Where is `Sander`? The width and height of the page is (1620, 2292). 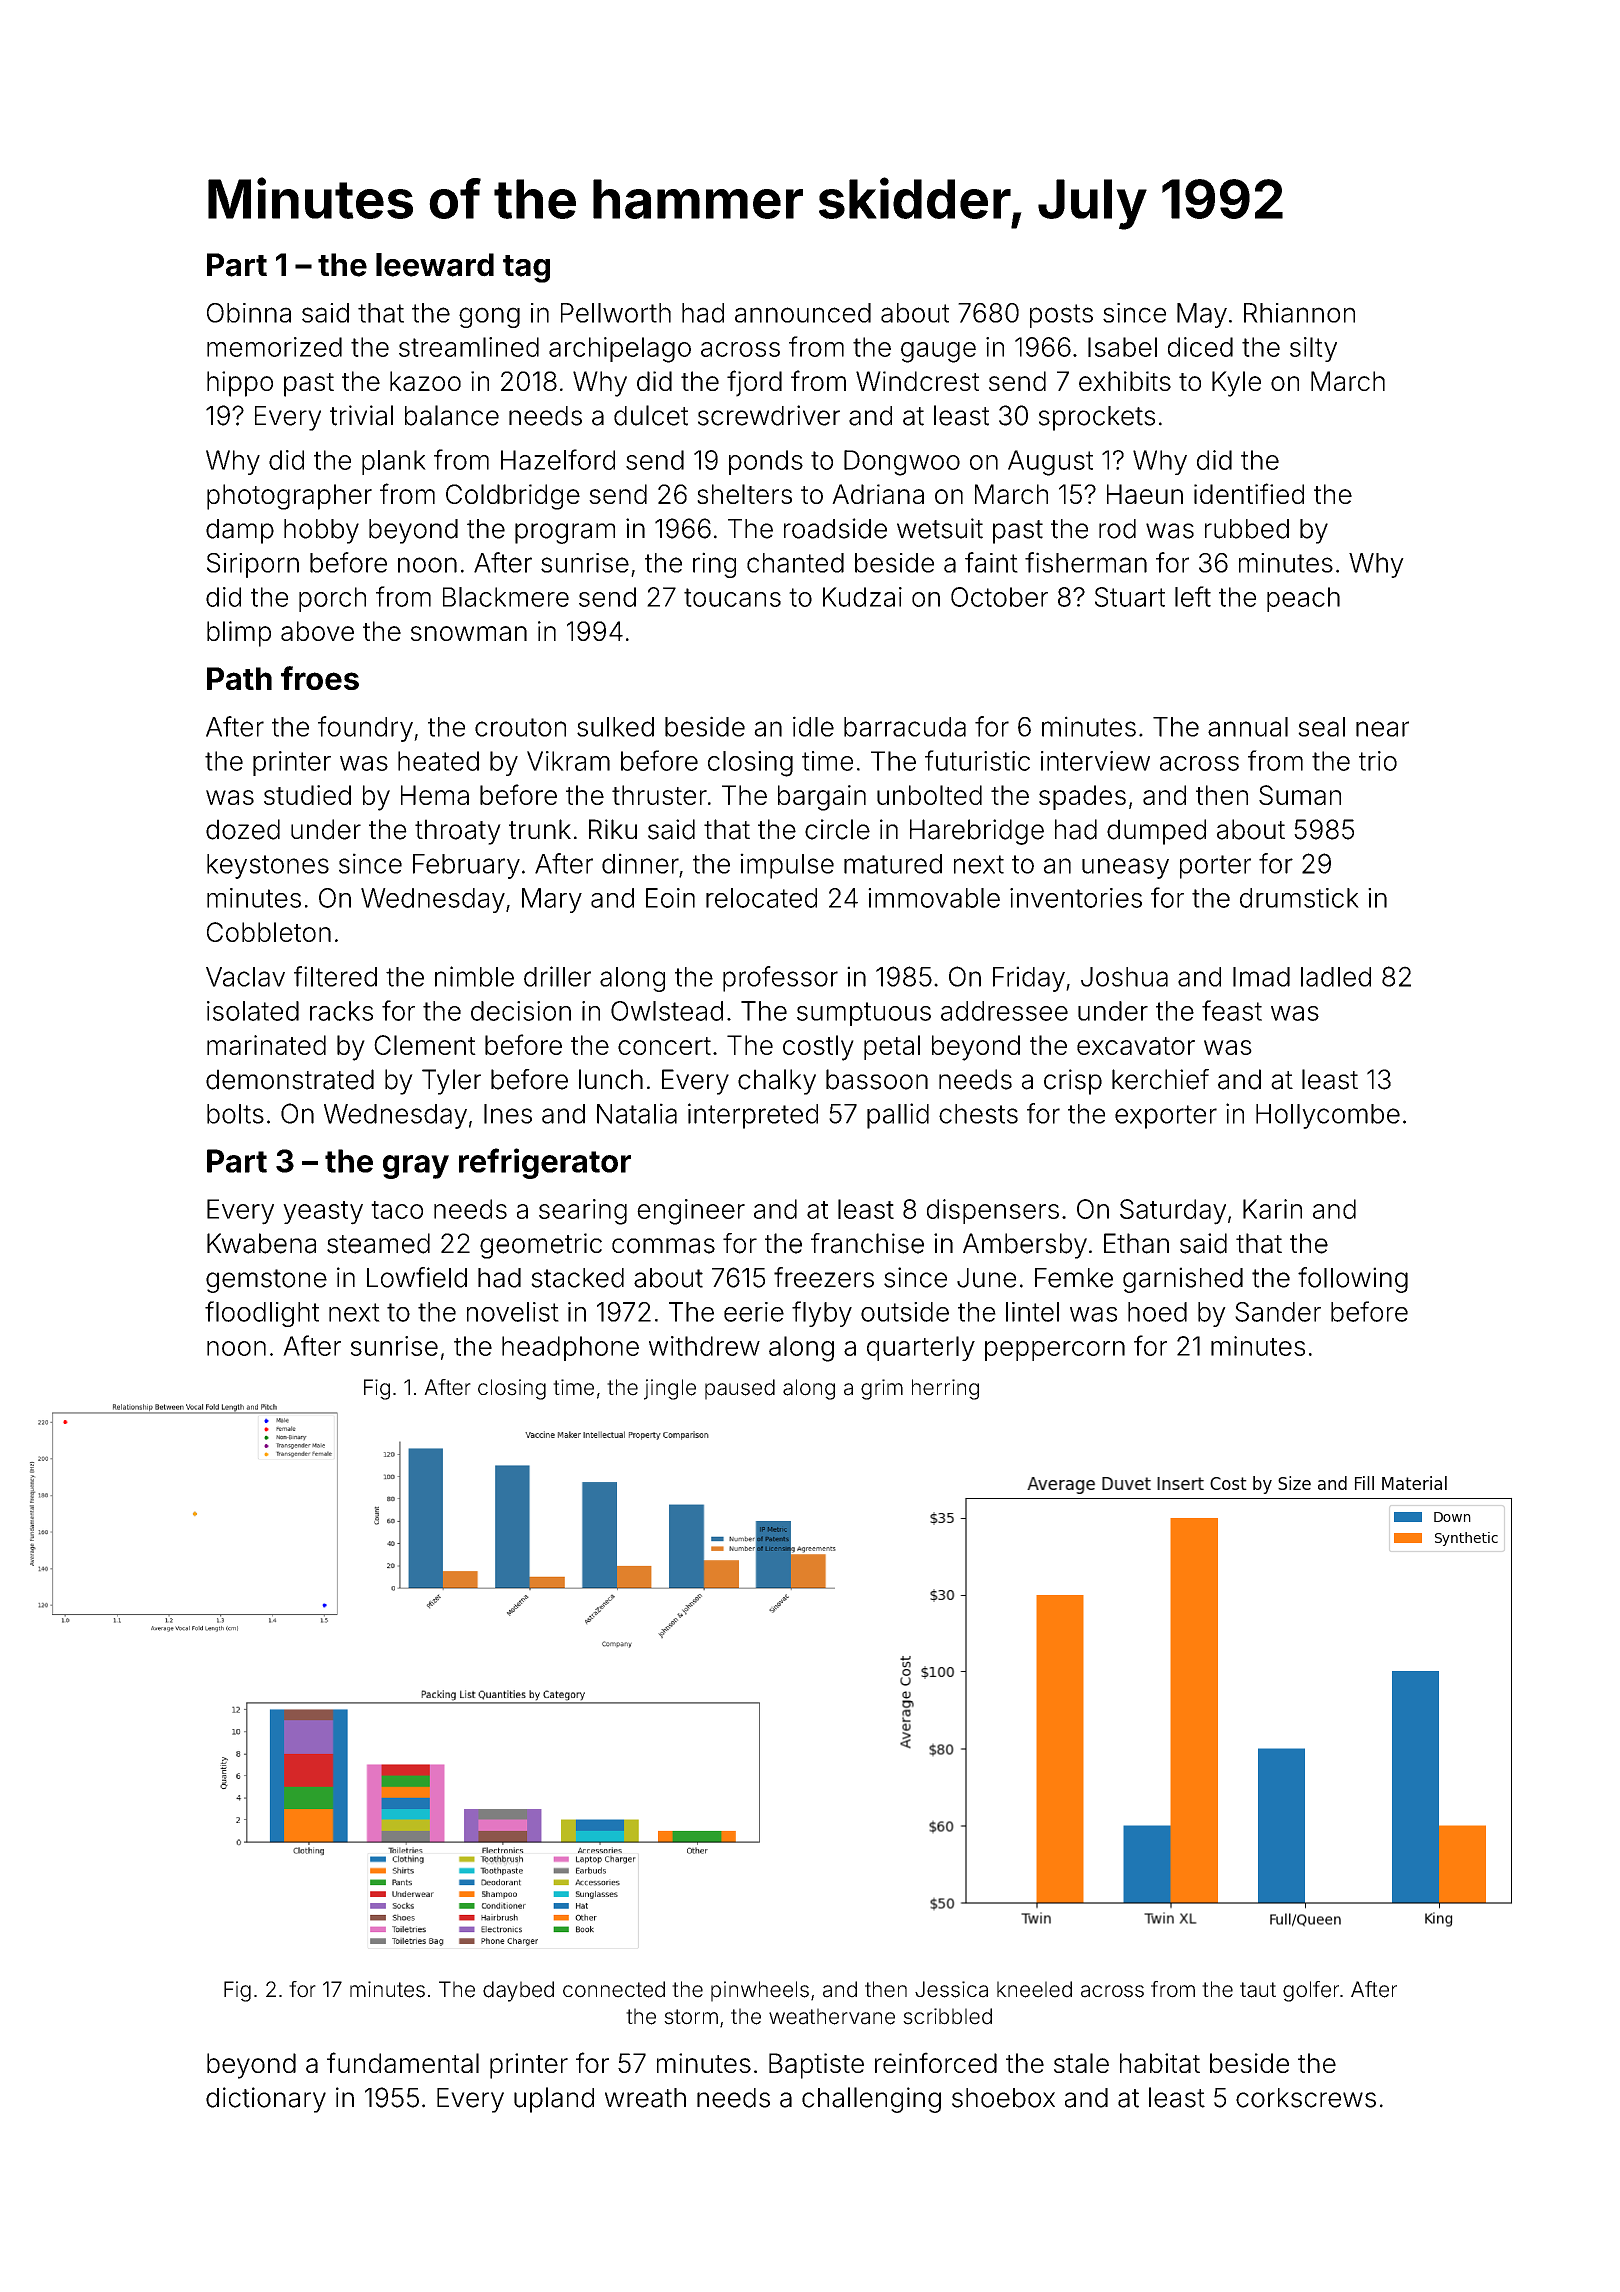
Sander is located at coordinates (1278, 1312).
